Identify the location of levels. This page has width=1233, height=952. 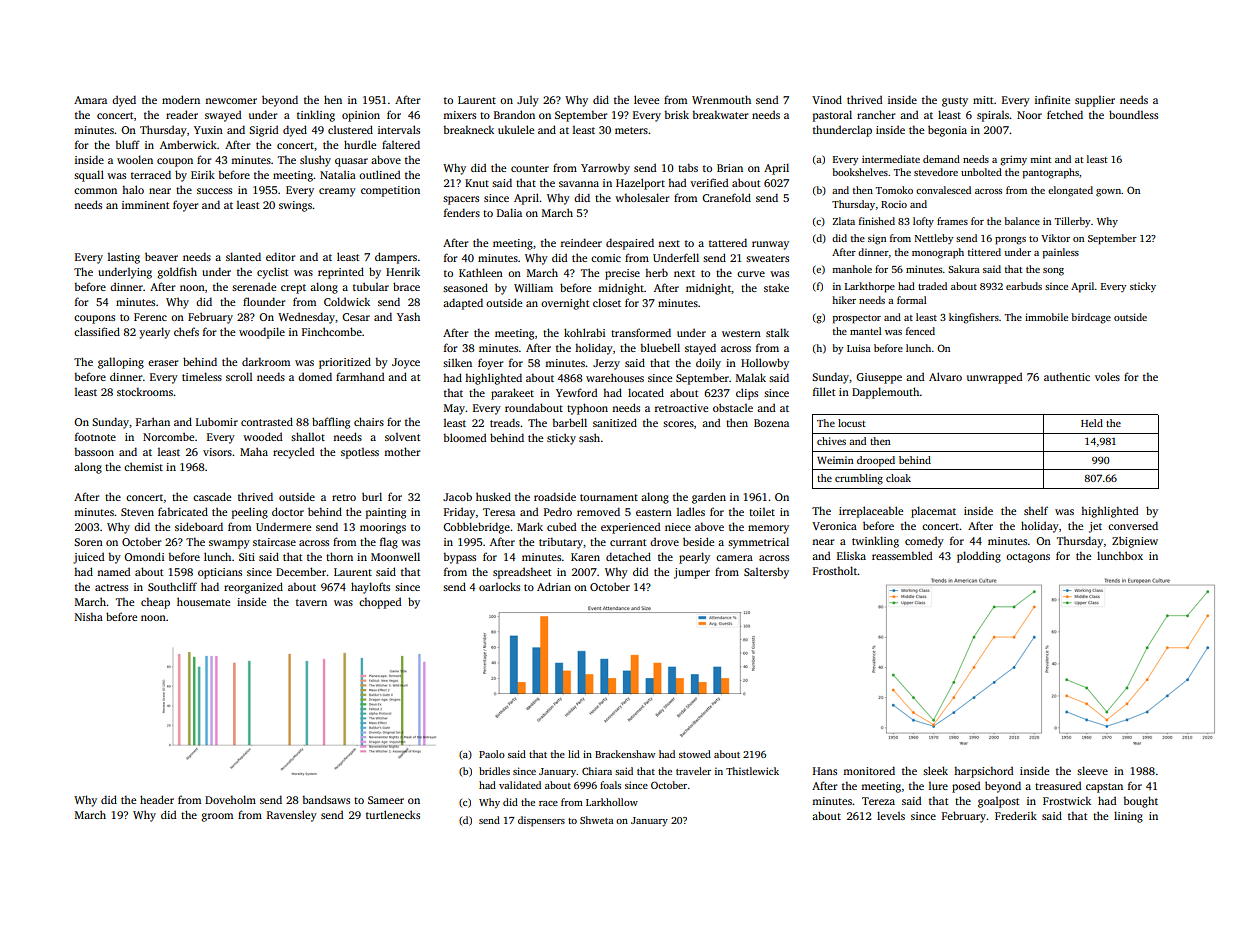
(891, 815).
